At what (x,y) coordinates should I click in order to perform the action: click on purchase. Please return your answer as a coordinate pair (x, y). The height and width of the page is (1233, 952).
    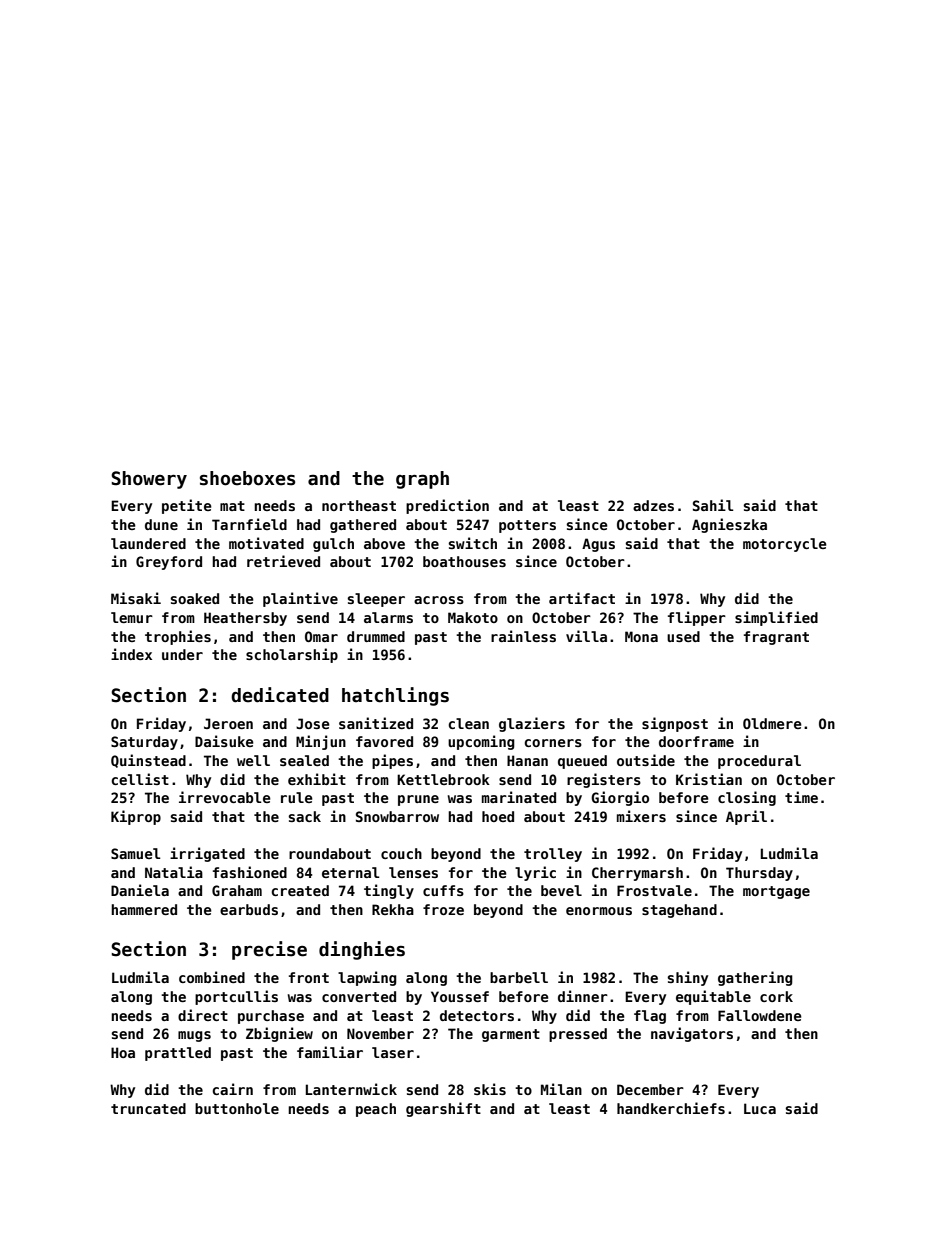
    Looking at the image, I should click on (271, 1017).
